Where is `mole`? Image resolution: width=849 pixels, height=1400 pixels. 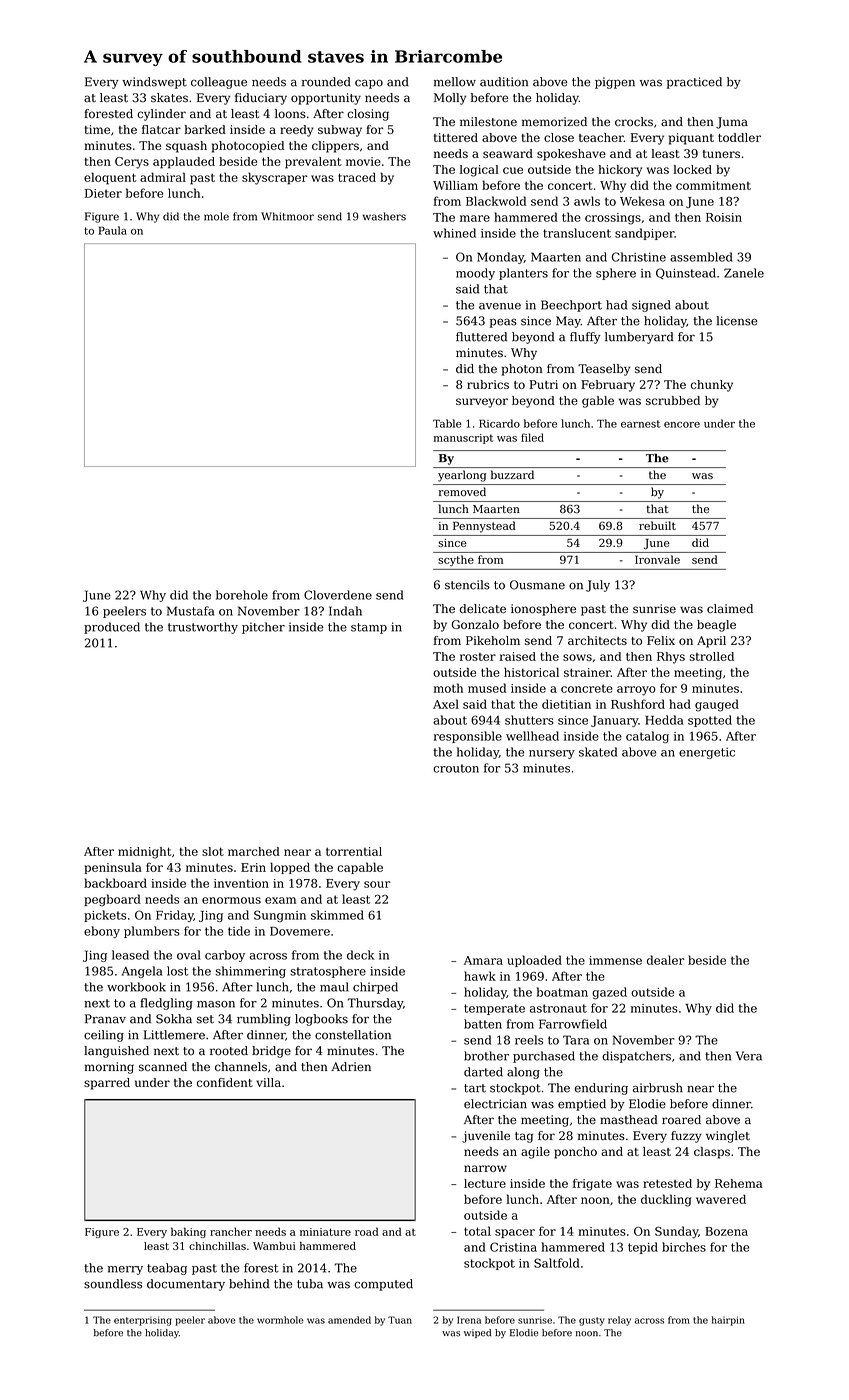 mole is located at coordinates (216, 216).
